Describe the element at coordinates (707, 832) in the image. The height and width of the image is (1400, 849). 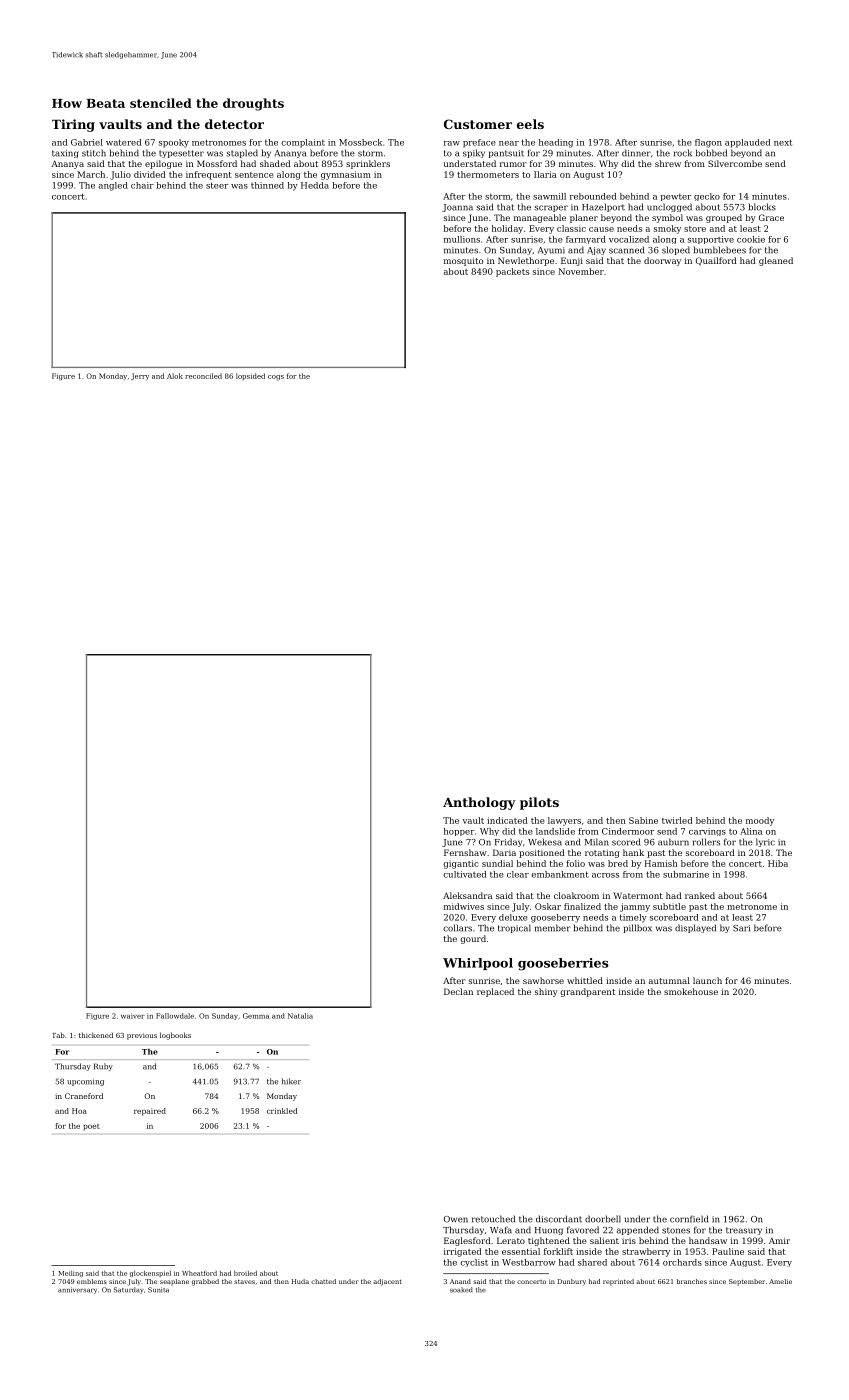
I see `carvings` at that location.
